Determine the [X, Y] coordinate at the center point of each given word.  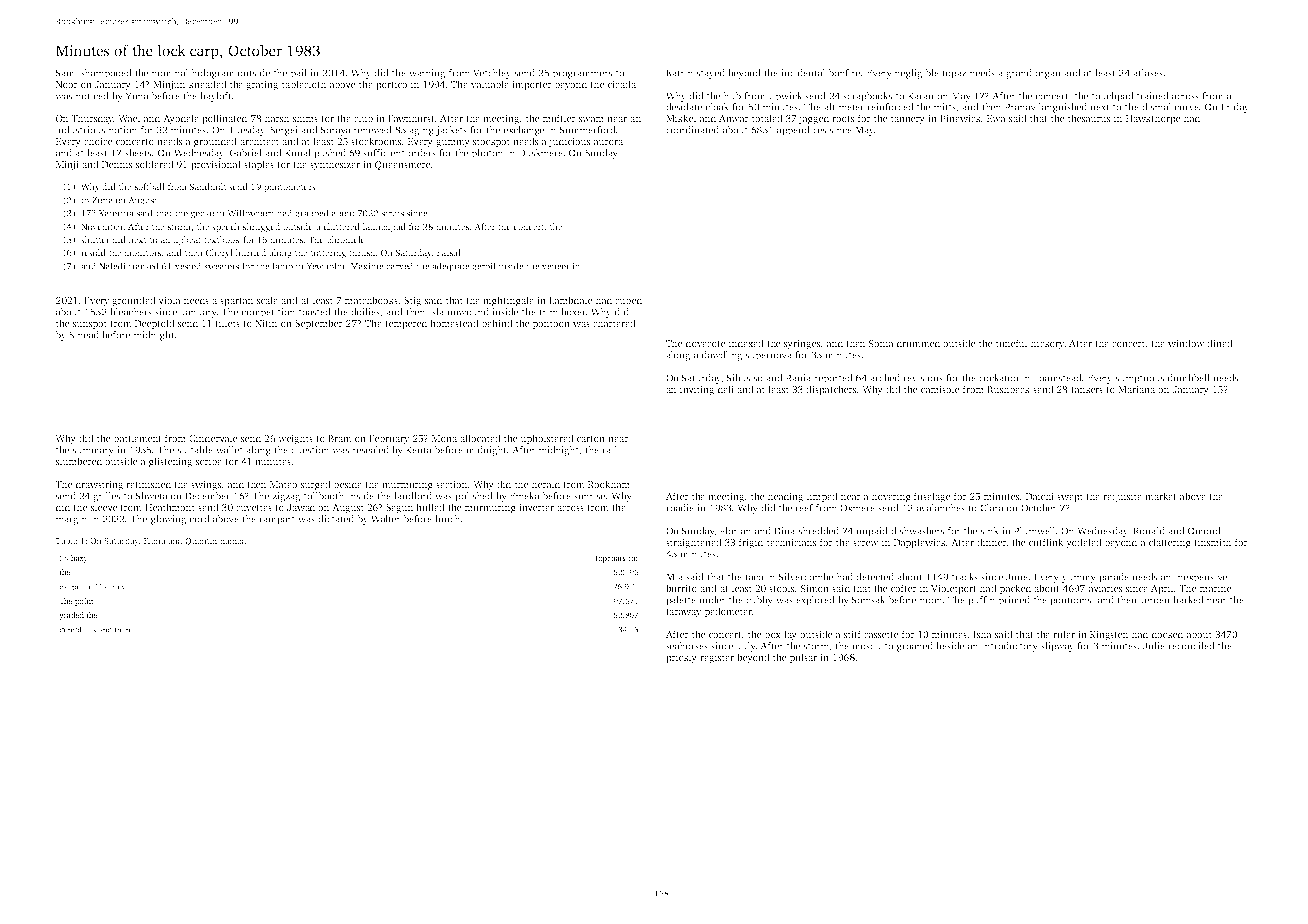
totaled [767, 118]
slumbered [79, 461]
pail [298, 74]
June [1017, 577]
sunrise [589, 496]
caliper [72, 587]
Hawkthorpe [1153, 119]
